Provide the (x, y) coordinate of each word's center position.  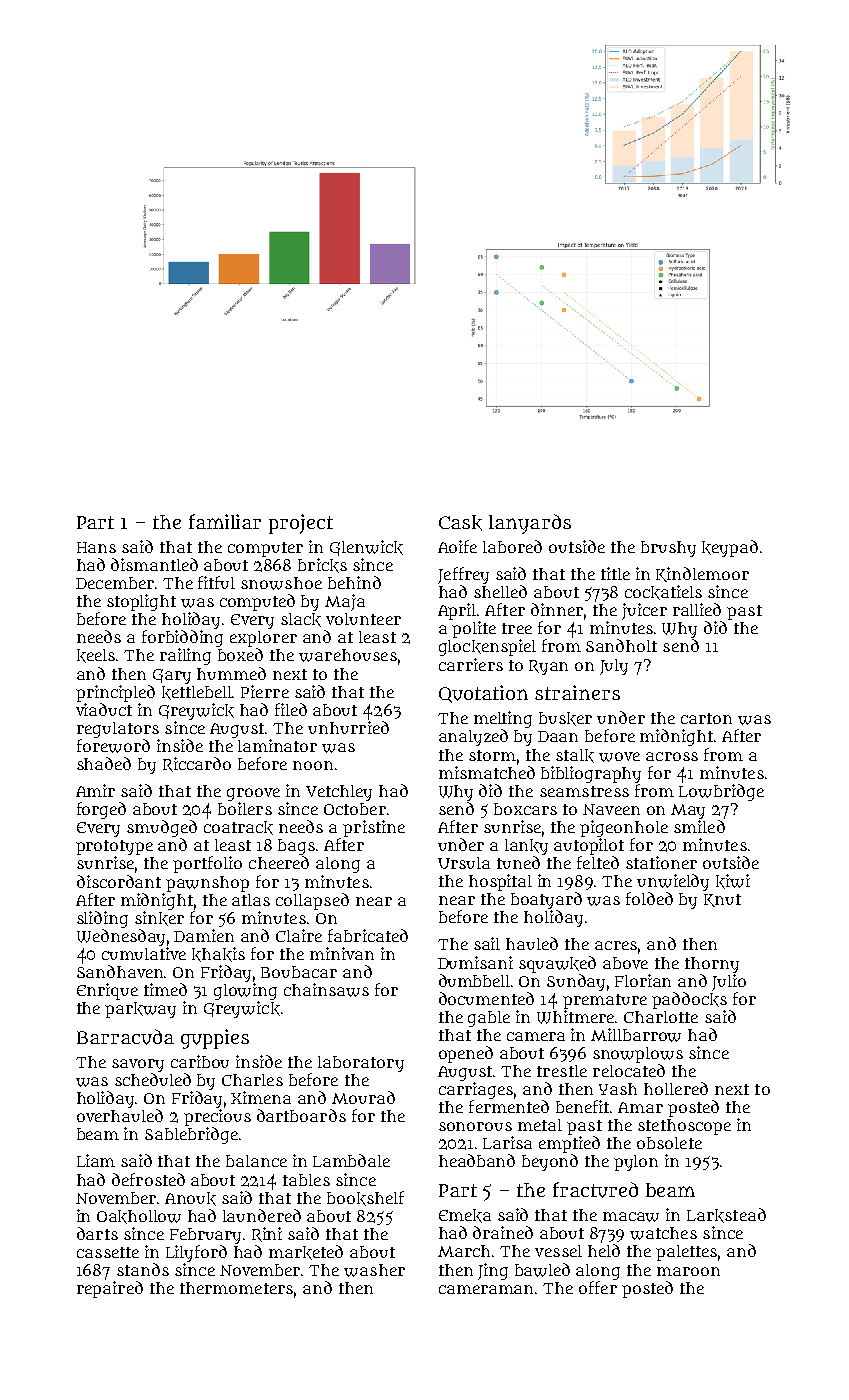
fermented (509, 1106)
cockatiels (663, 592)
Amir (95, 790)
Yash (618, 1089)
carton (706, 718)
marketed (306, 1252)
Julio (729, 982)
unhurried (348, 727)
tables (306, 1180)
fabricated (368, 935)
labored (512, 546)
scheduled (153, 1079)
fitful (216, 582)
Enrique (107, 991)
